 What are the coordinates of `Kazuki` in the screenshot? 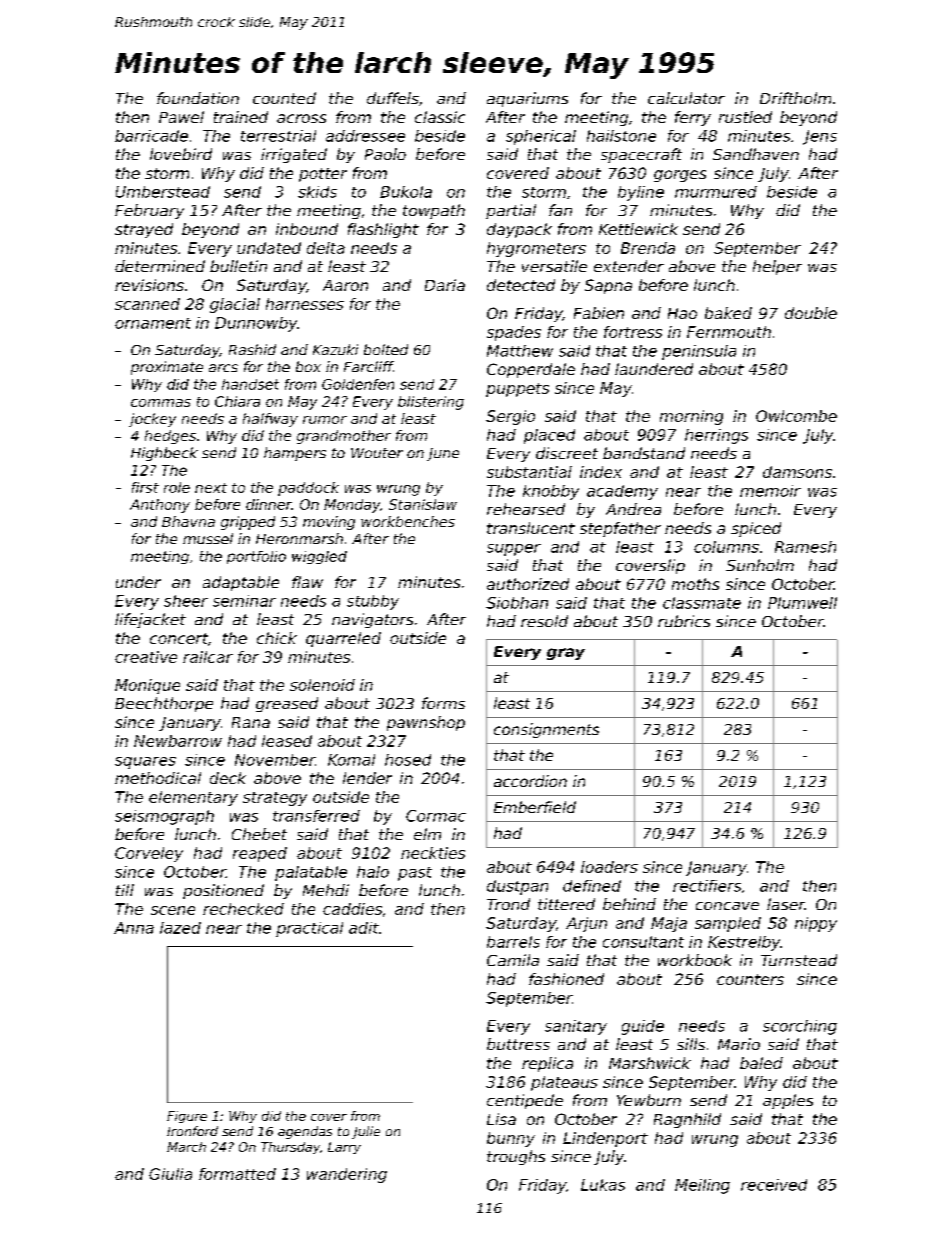 It's located at (335, 349).
